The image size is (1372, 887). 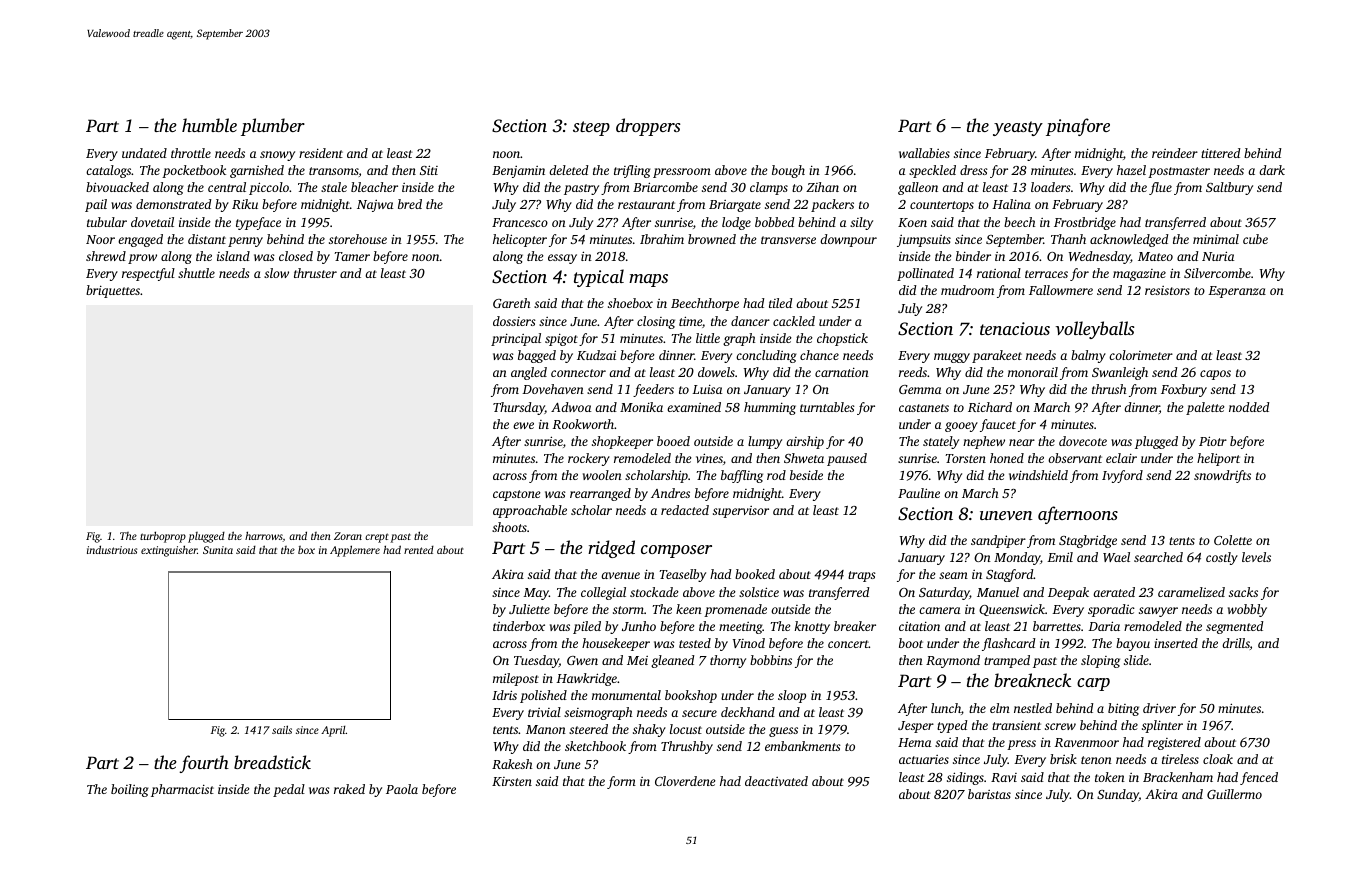 What do you see at coordinates (741, 628) in the document?
I see `meeting` at bounding box center [741, 628].
